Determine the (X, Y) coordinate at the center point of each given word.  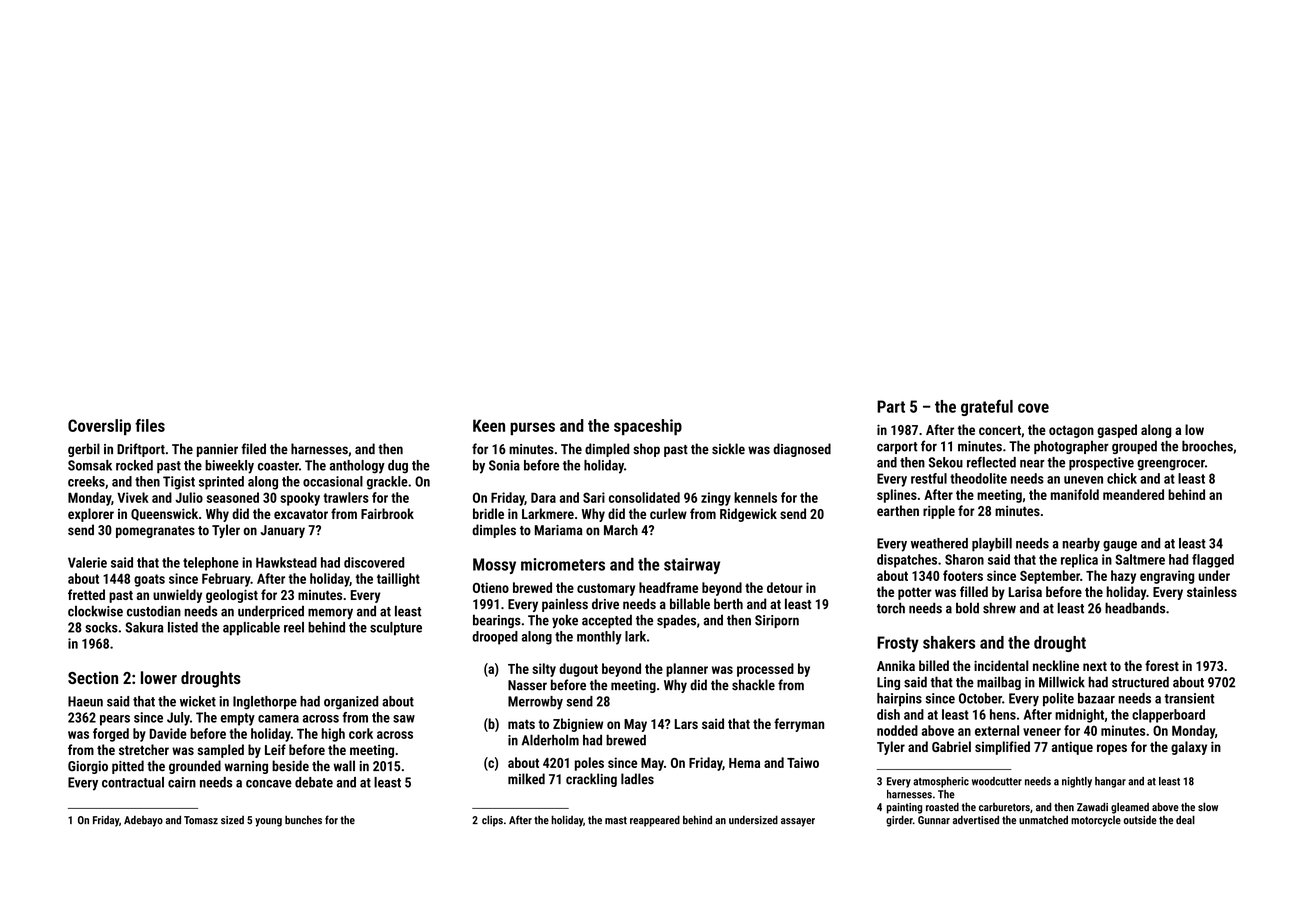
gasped (1117, 431)
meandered (1133, 494)
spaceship (648, 427)
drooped (495, 638)
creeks (86, 481)
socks (101, 627)
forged (111, 735)
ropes (1112, 749)
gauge (1120, 546)
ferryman (799, 725)
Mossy (494, 566)
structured (1140, 682)
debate (314, 782)
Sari (594, 497)
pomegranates (155, 532)
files (150, 425)
